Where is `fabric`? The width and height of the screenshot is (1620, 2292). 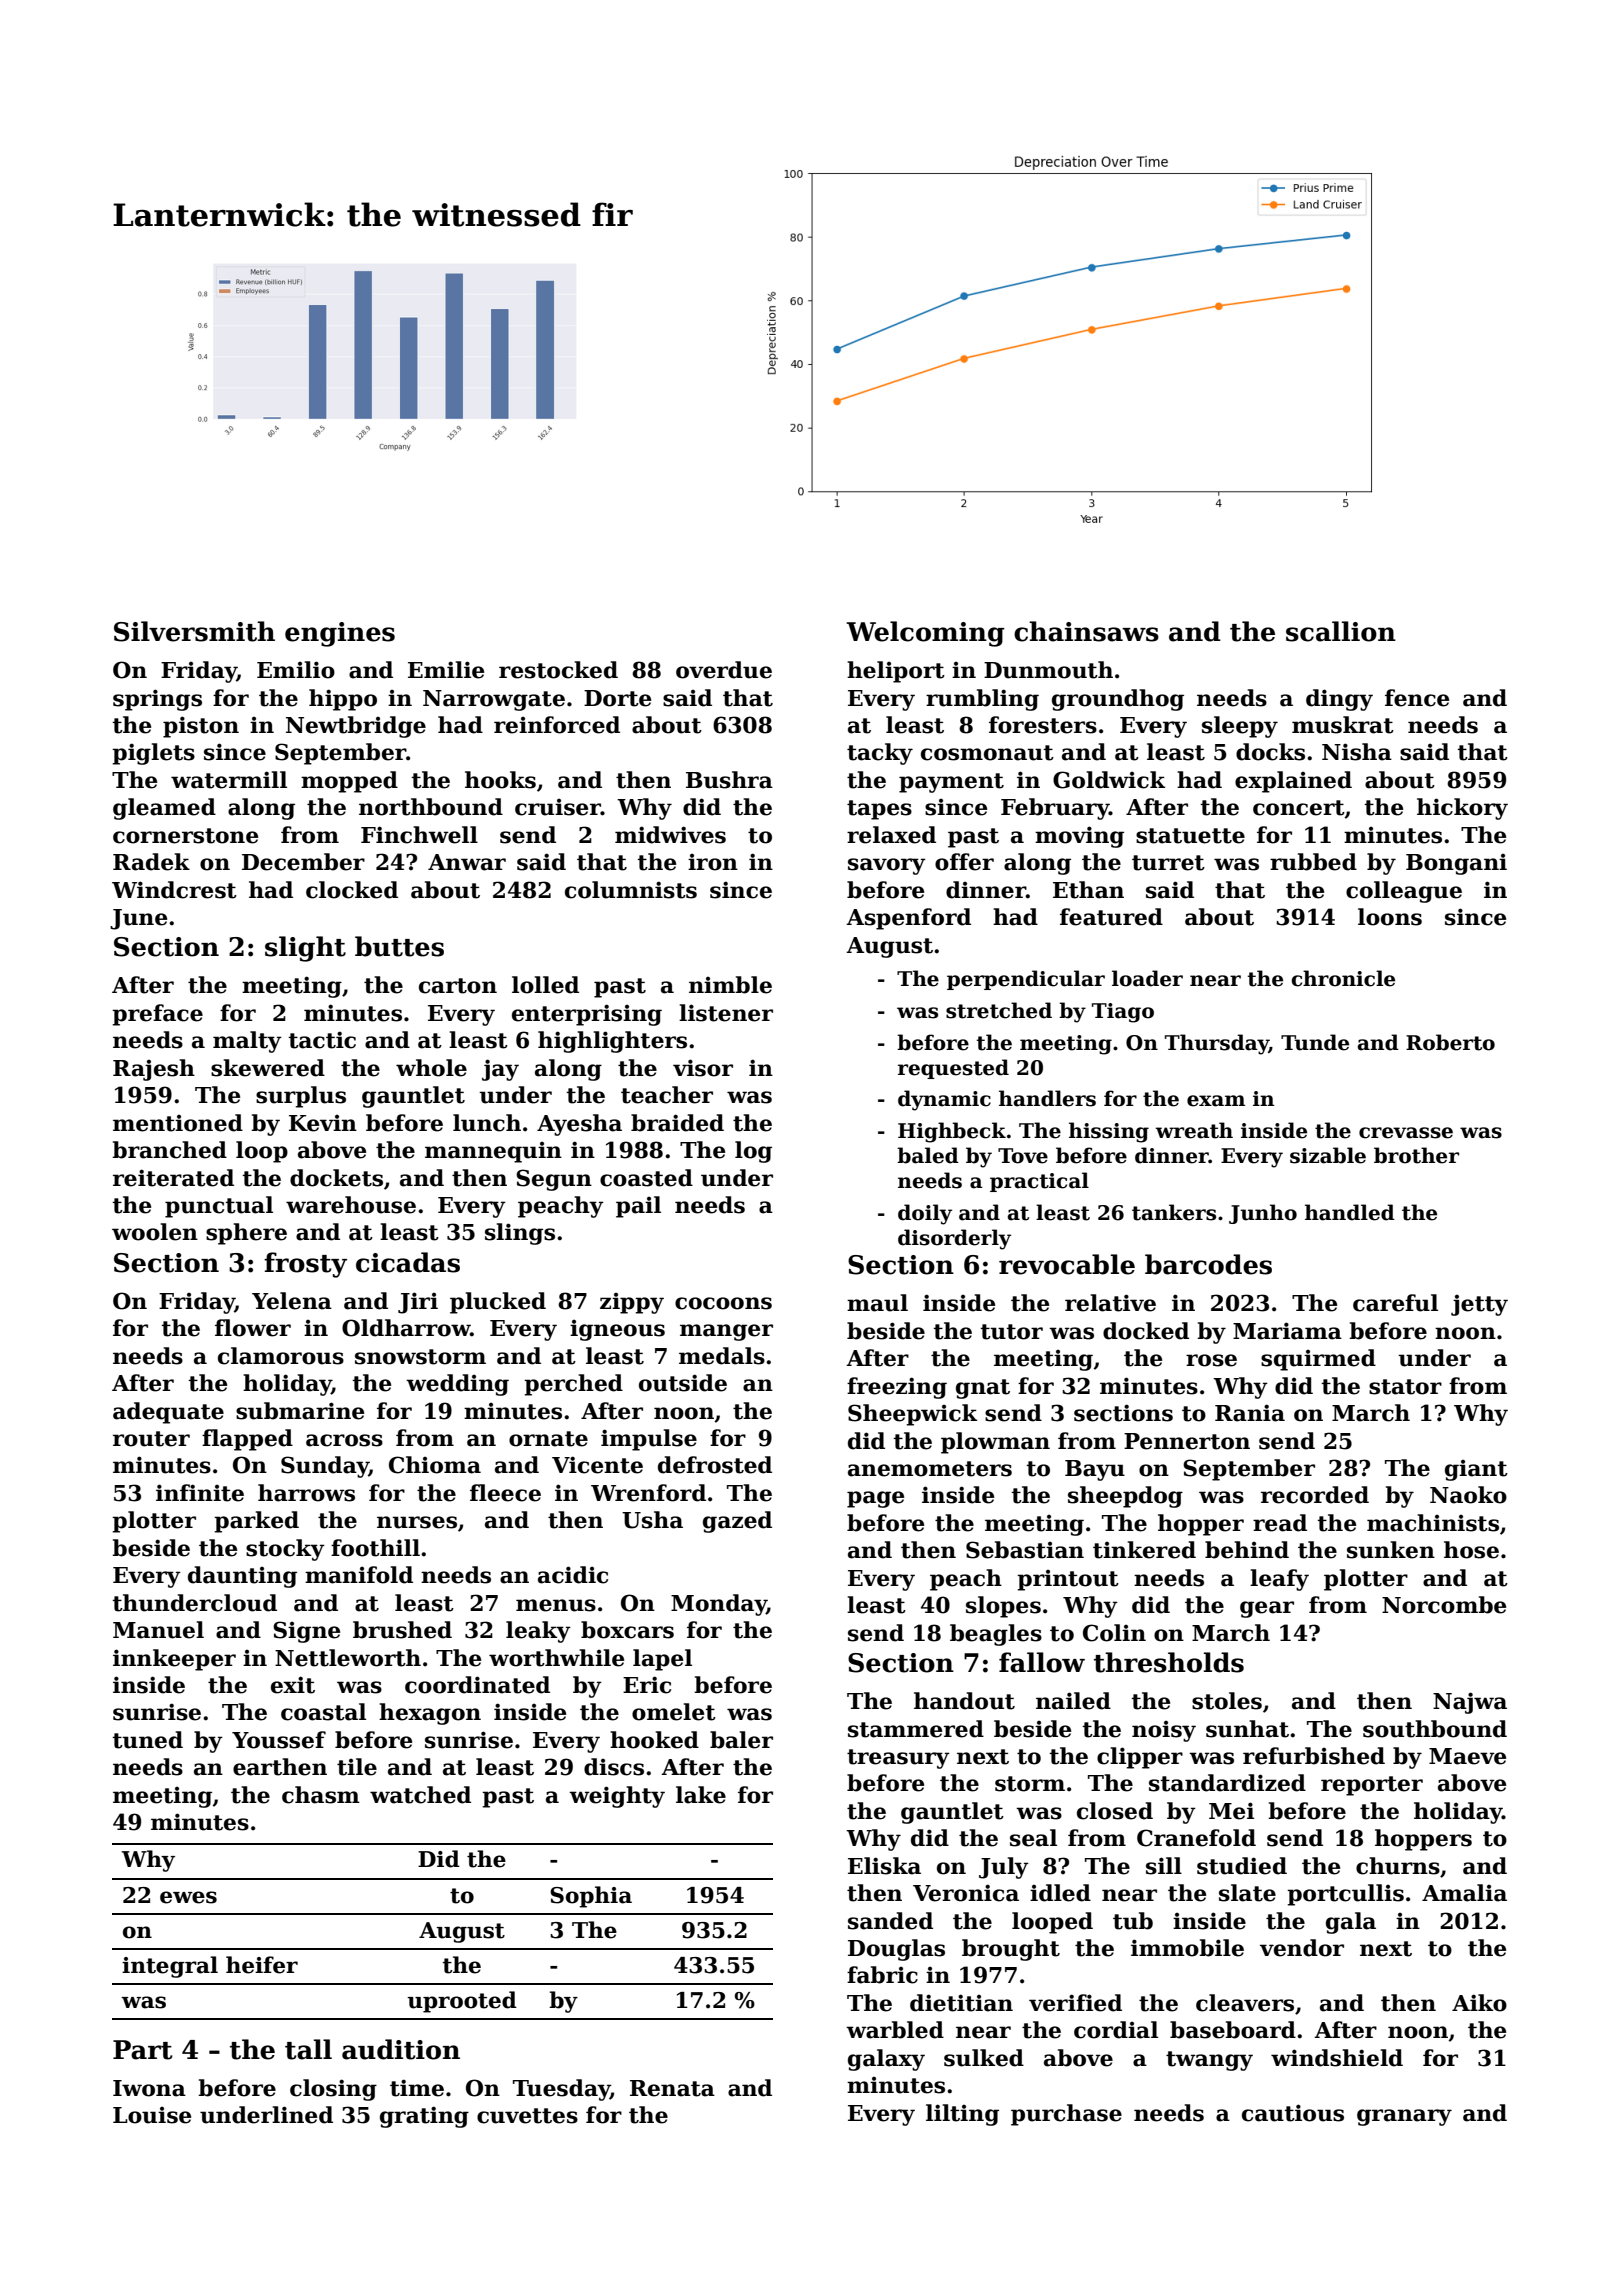 fabric is located at coordinates (882, 1975).
